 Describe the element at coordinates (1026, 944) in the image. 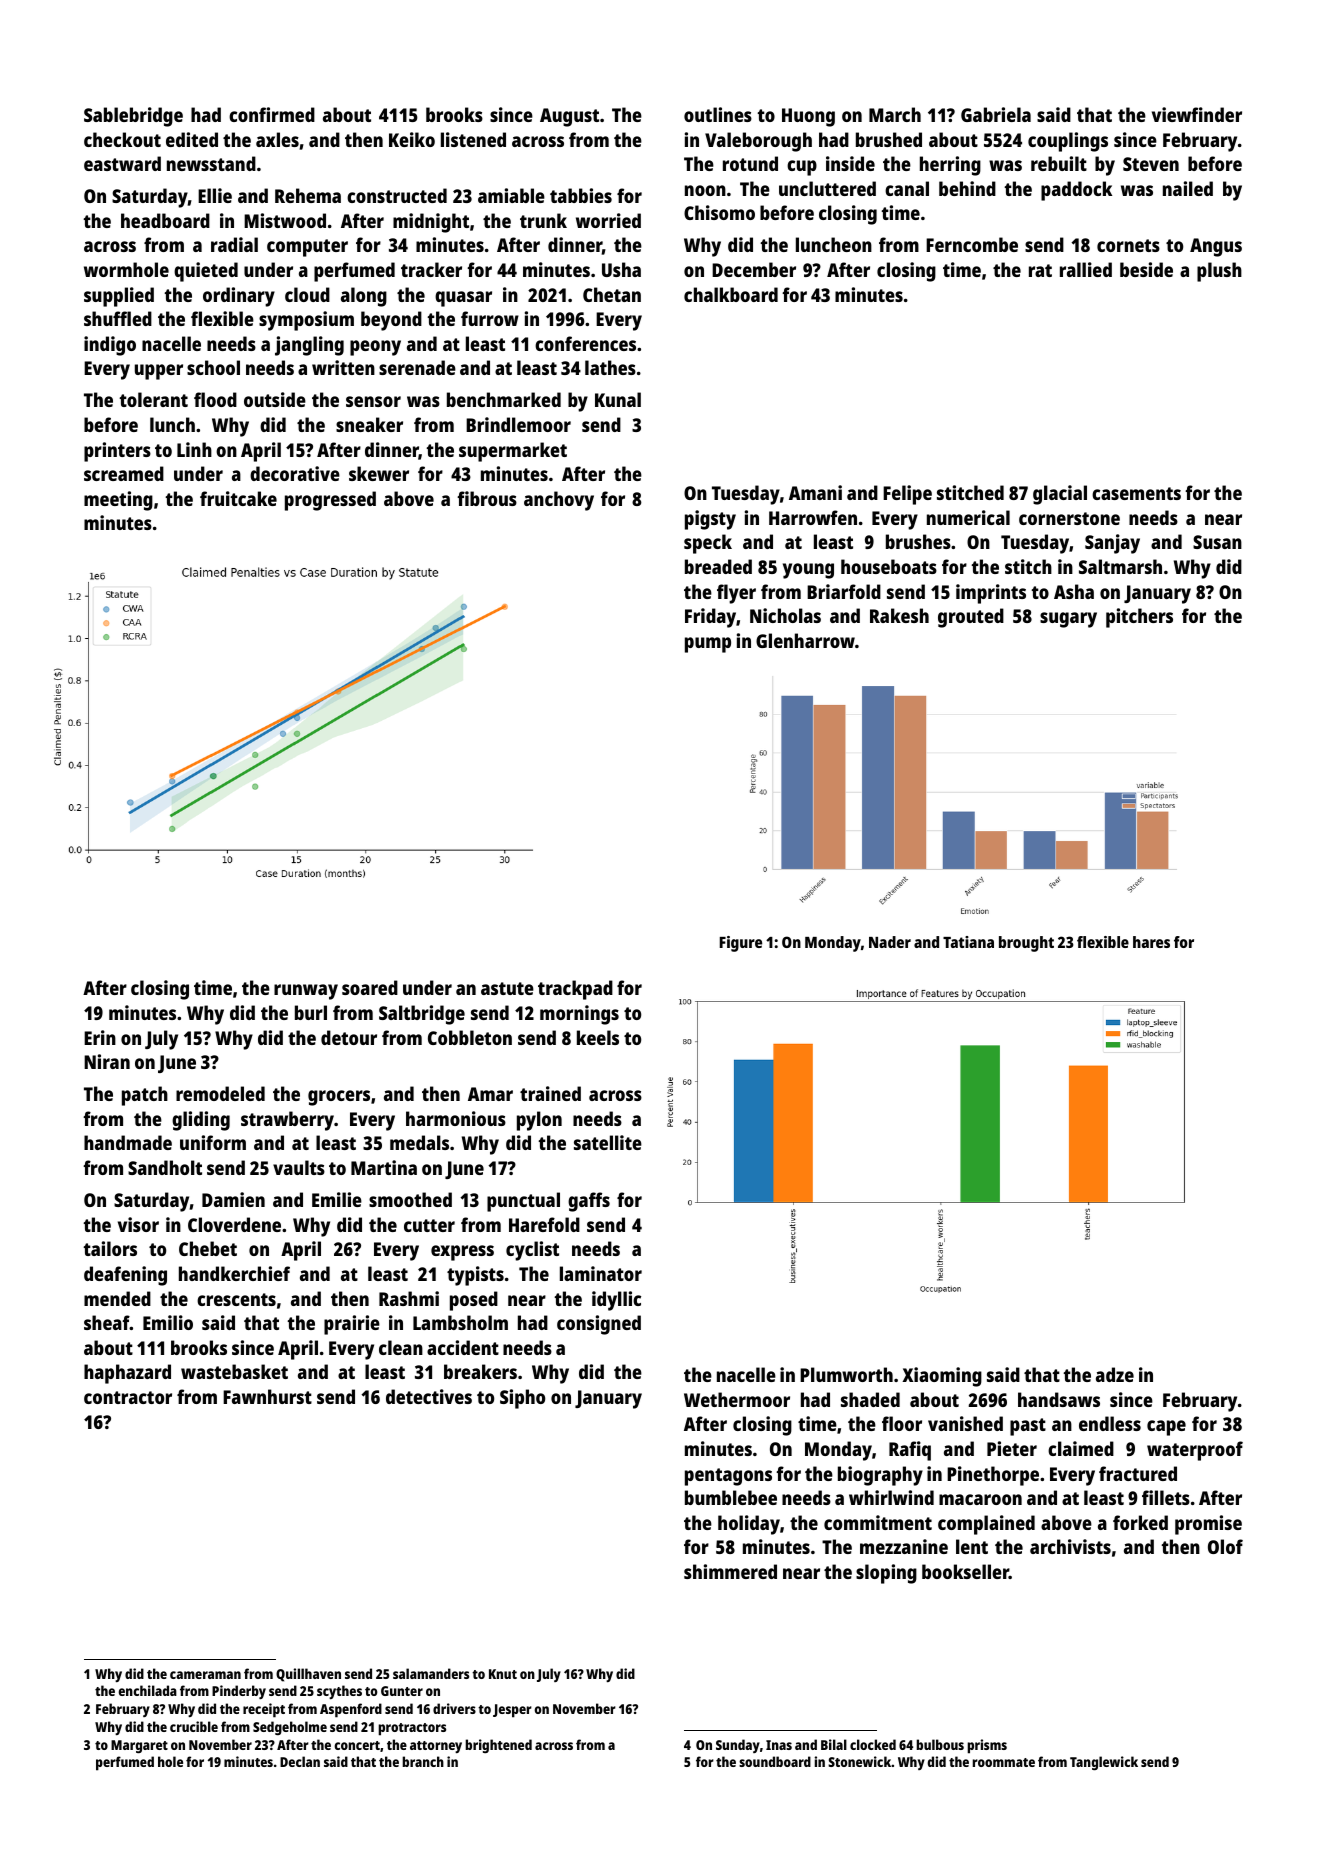

I see `brought` at that location.
